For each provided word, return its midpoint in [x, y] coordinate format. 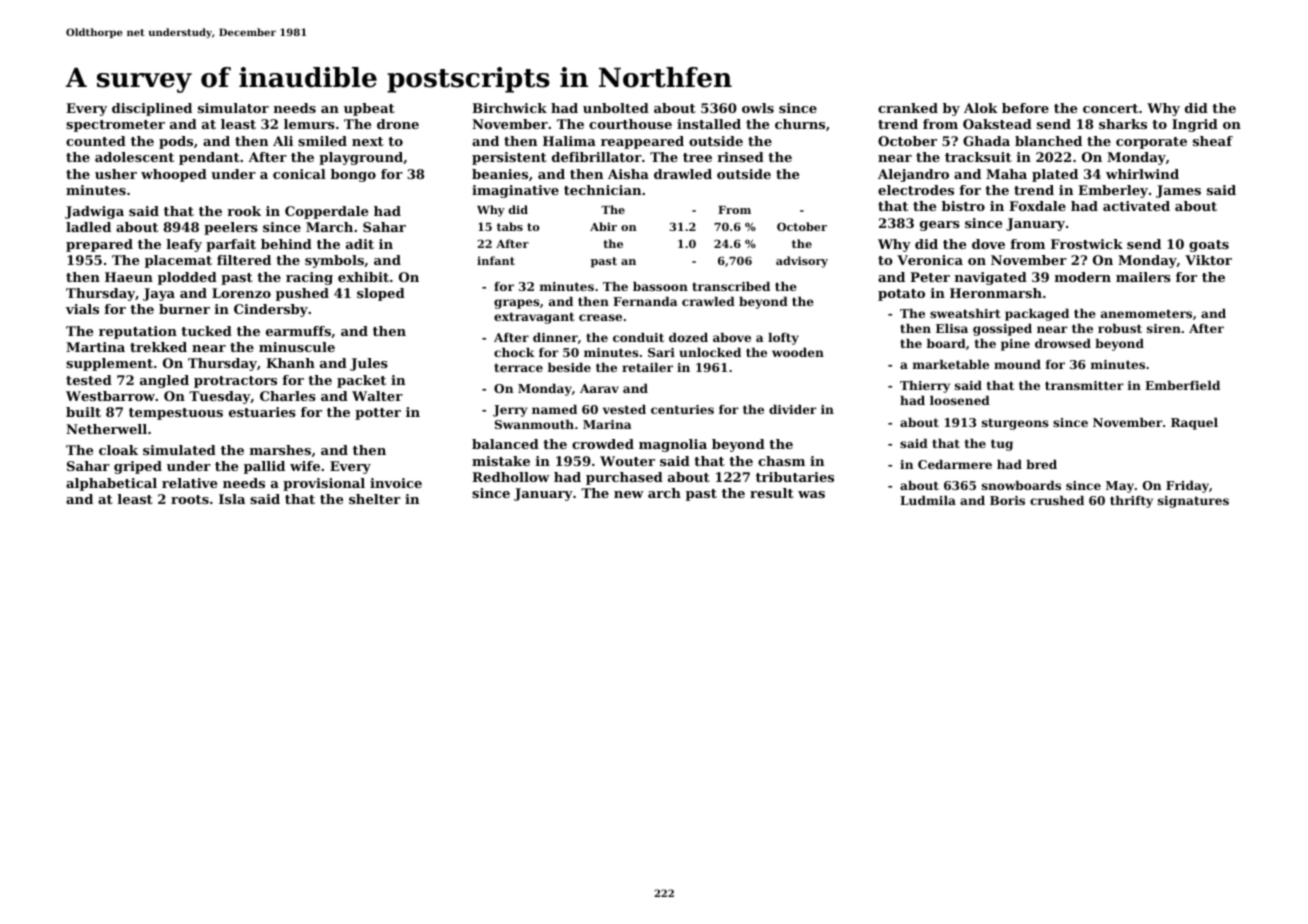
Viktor [1208, 260]
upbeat [369, 109]
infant [496, 260]
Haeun [129, 277]
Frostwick [1087, 244]
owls [758, 108]
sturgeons [1015, 424]
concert [1110, 108]
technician [602, 190]
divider [793, 409]
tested [89, 380]
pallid [264, 467]
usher [116, 174]
